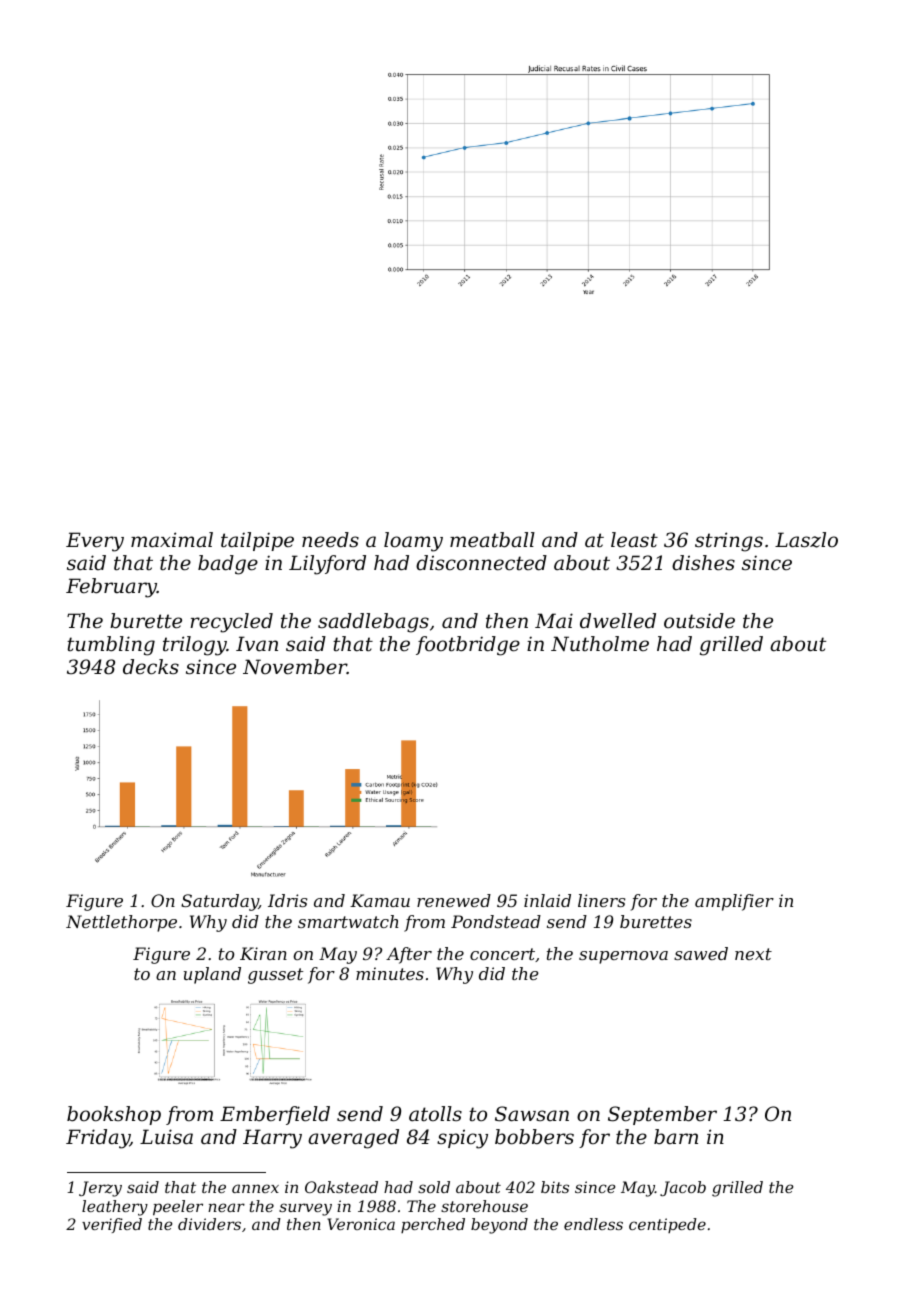 The height and width of the document is (1316, 908). I want to click on loamy, so click(413, 542).
